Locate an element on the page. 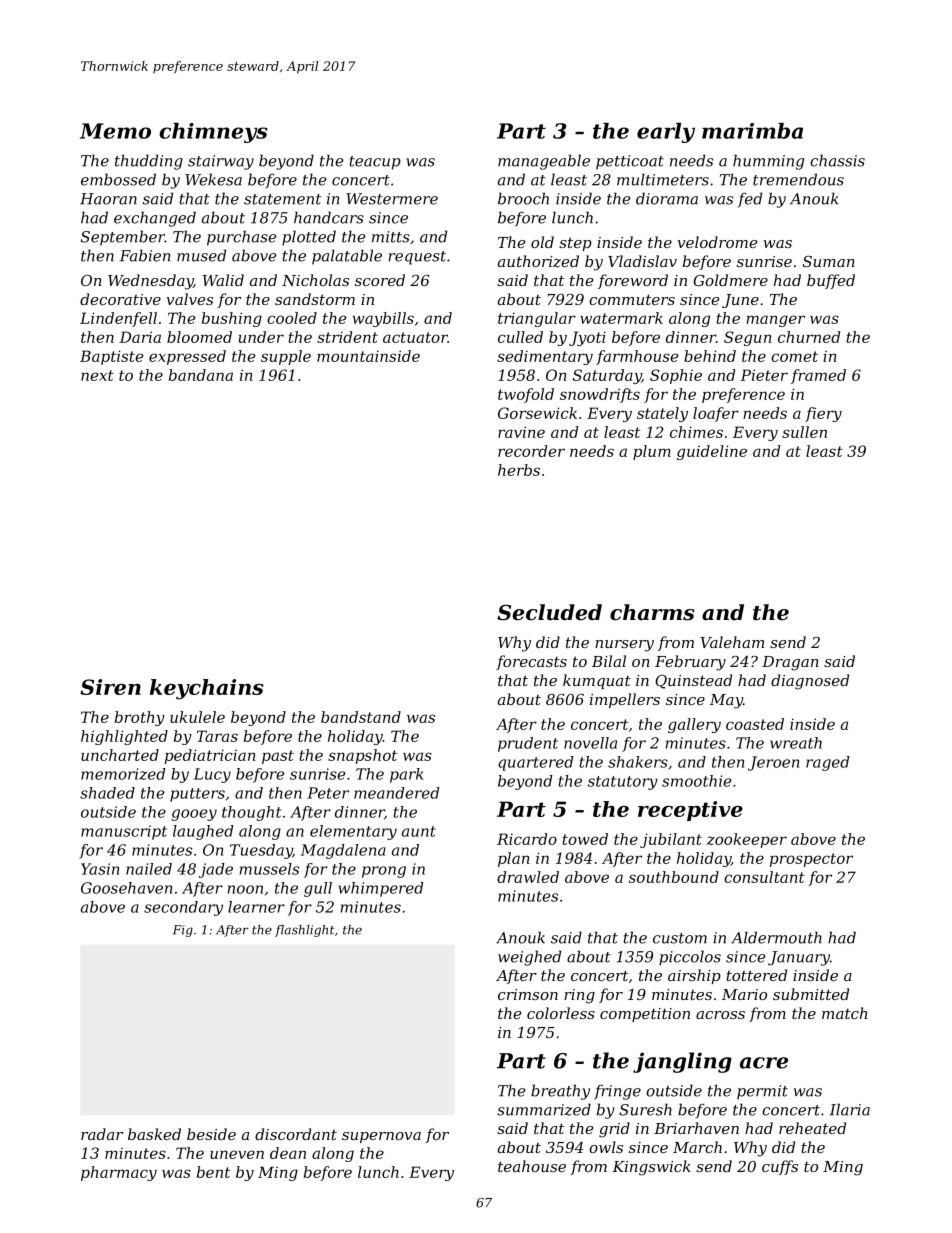  Yasin is located at coordinates (100, 869).
